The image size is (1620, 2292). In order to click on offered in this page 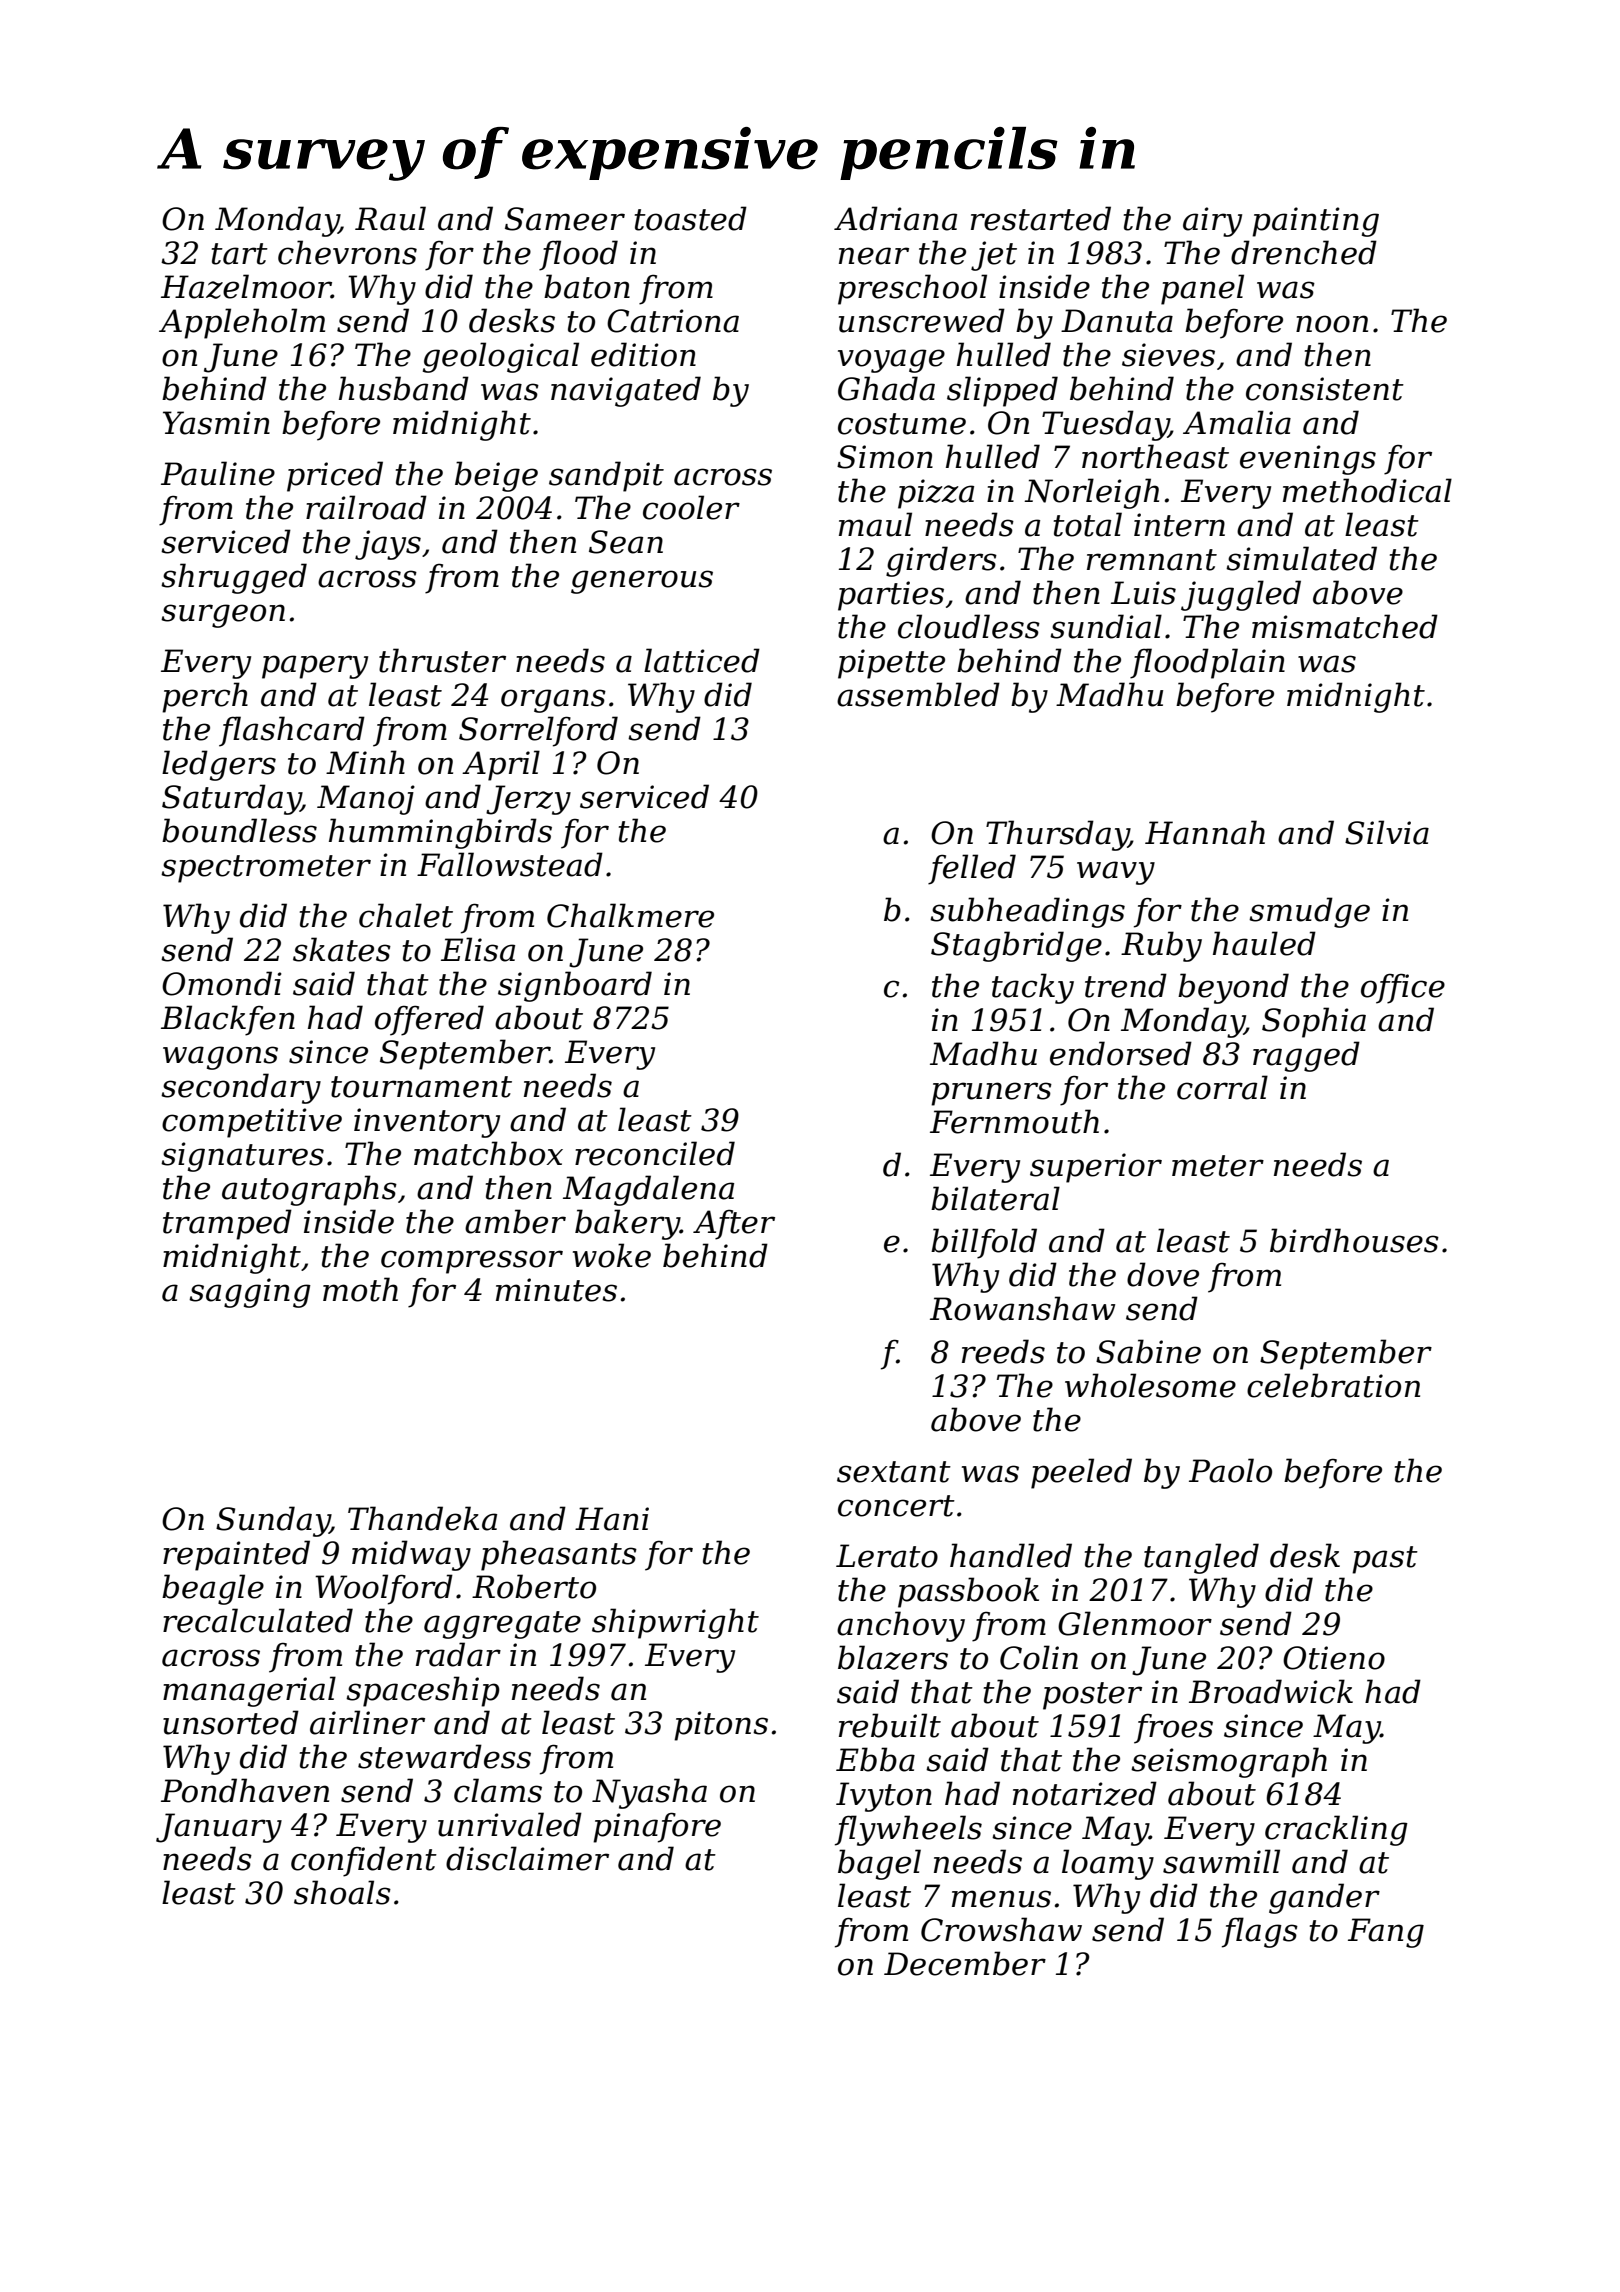, I will do `click(429, 1020)`.
